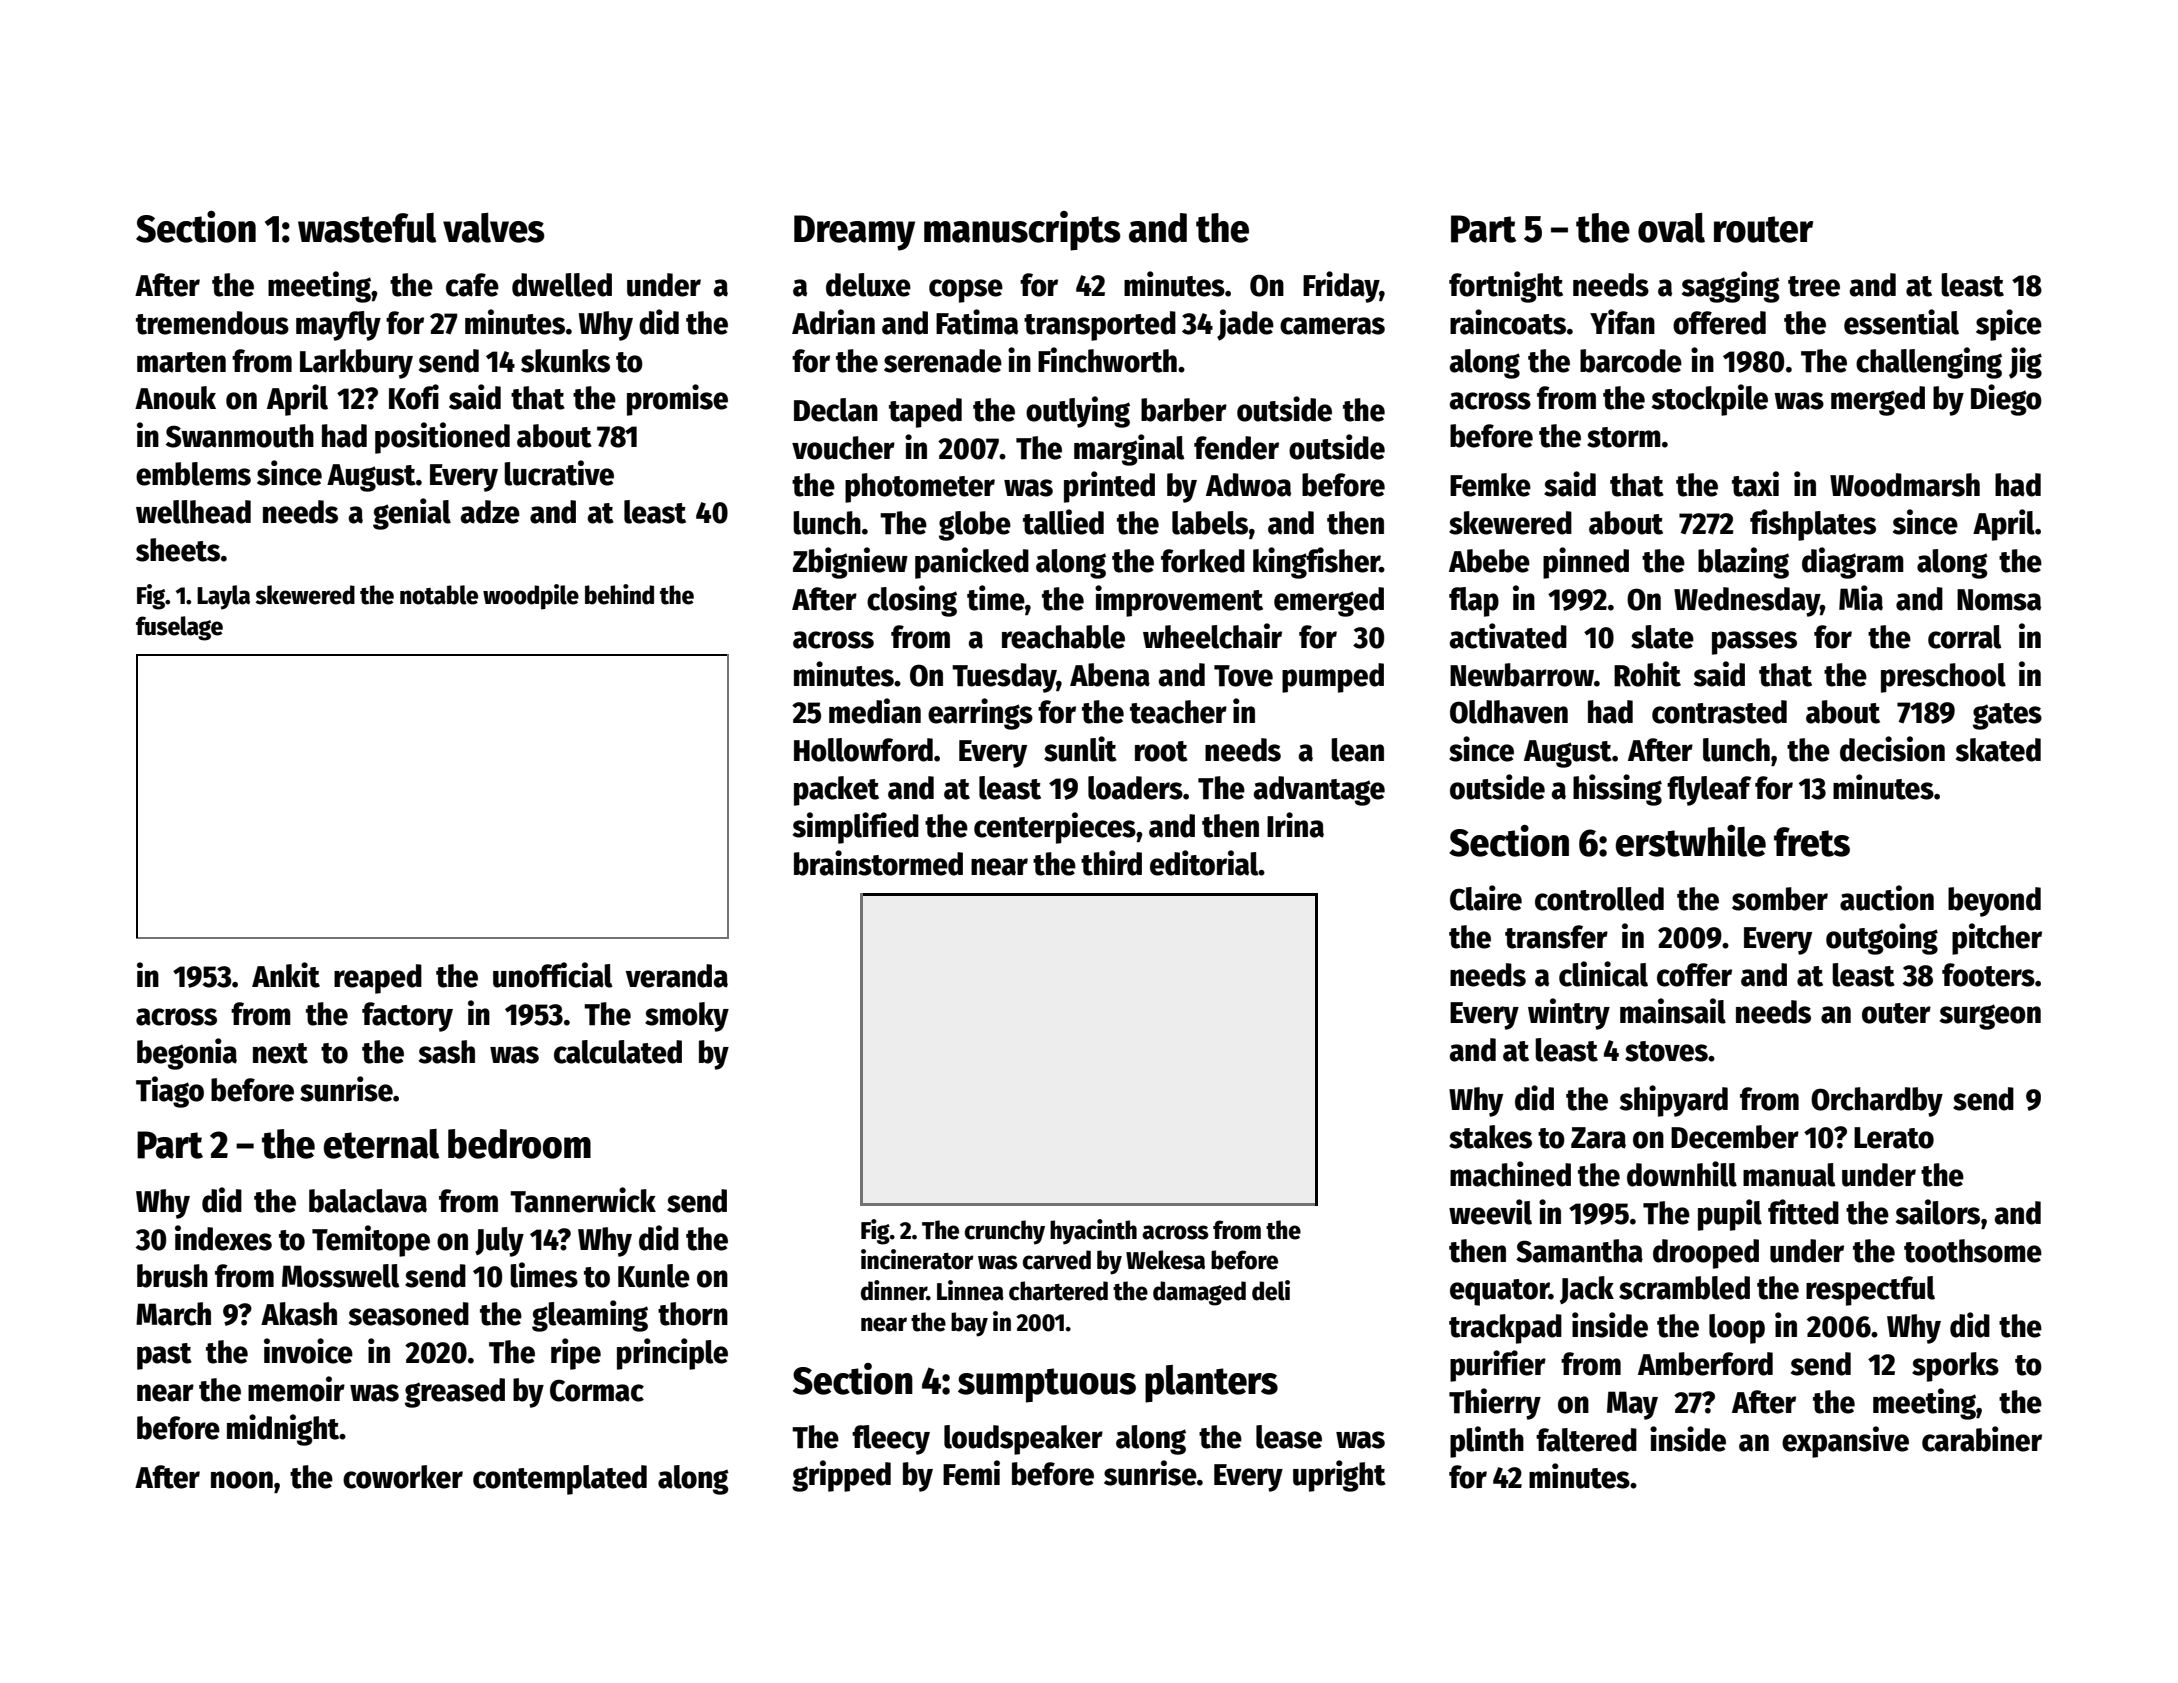  What do you see at coordinates (242, 1480) in the screenshot?
I see `noon` at bounding box center [242, 1480].
